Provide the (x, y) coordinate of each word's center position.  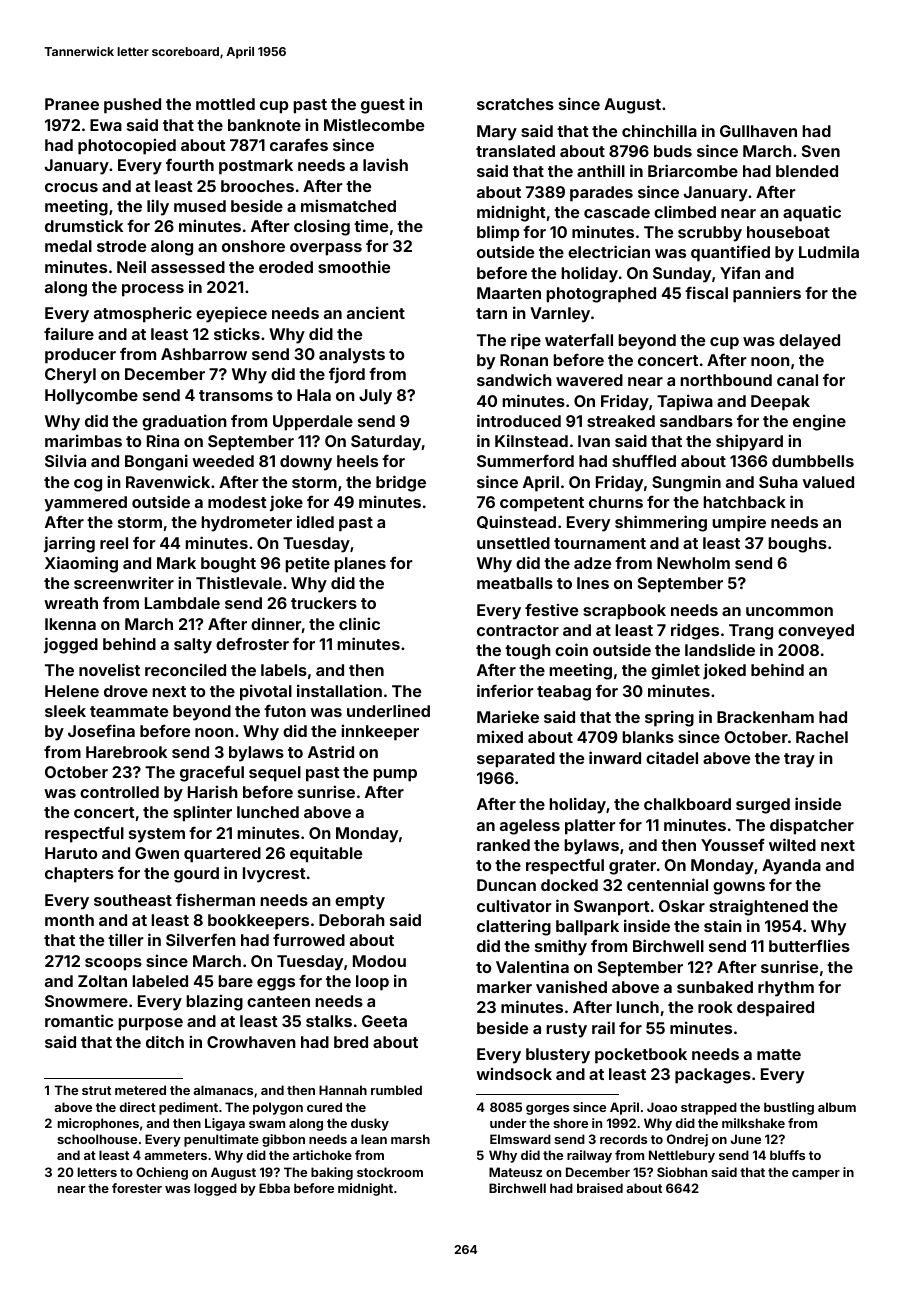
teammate (129, 711)
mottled (225, 104)
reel (114, 543)
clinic (359, 623)
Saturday (386, 443)
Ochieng (162, 1173)
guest (383, 106)
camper (816, 1175)
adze (592, 563)
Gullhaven (758, 131)
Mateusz (515, 1172)
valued (828, 482)
